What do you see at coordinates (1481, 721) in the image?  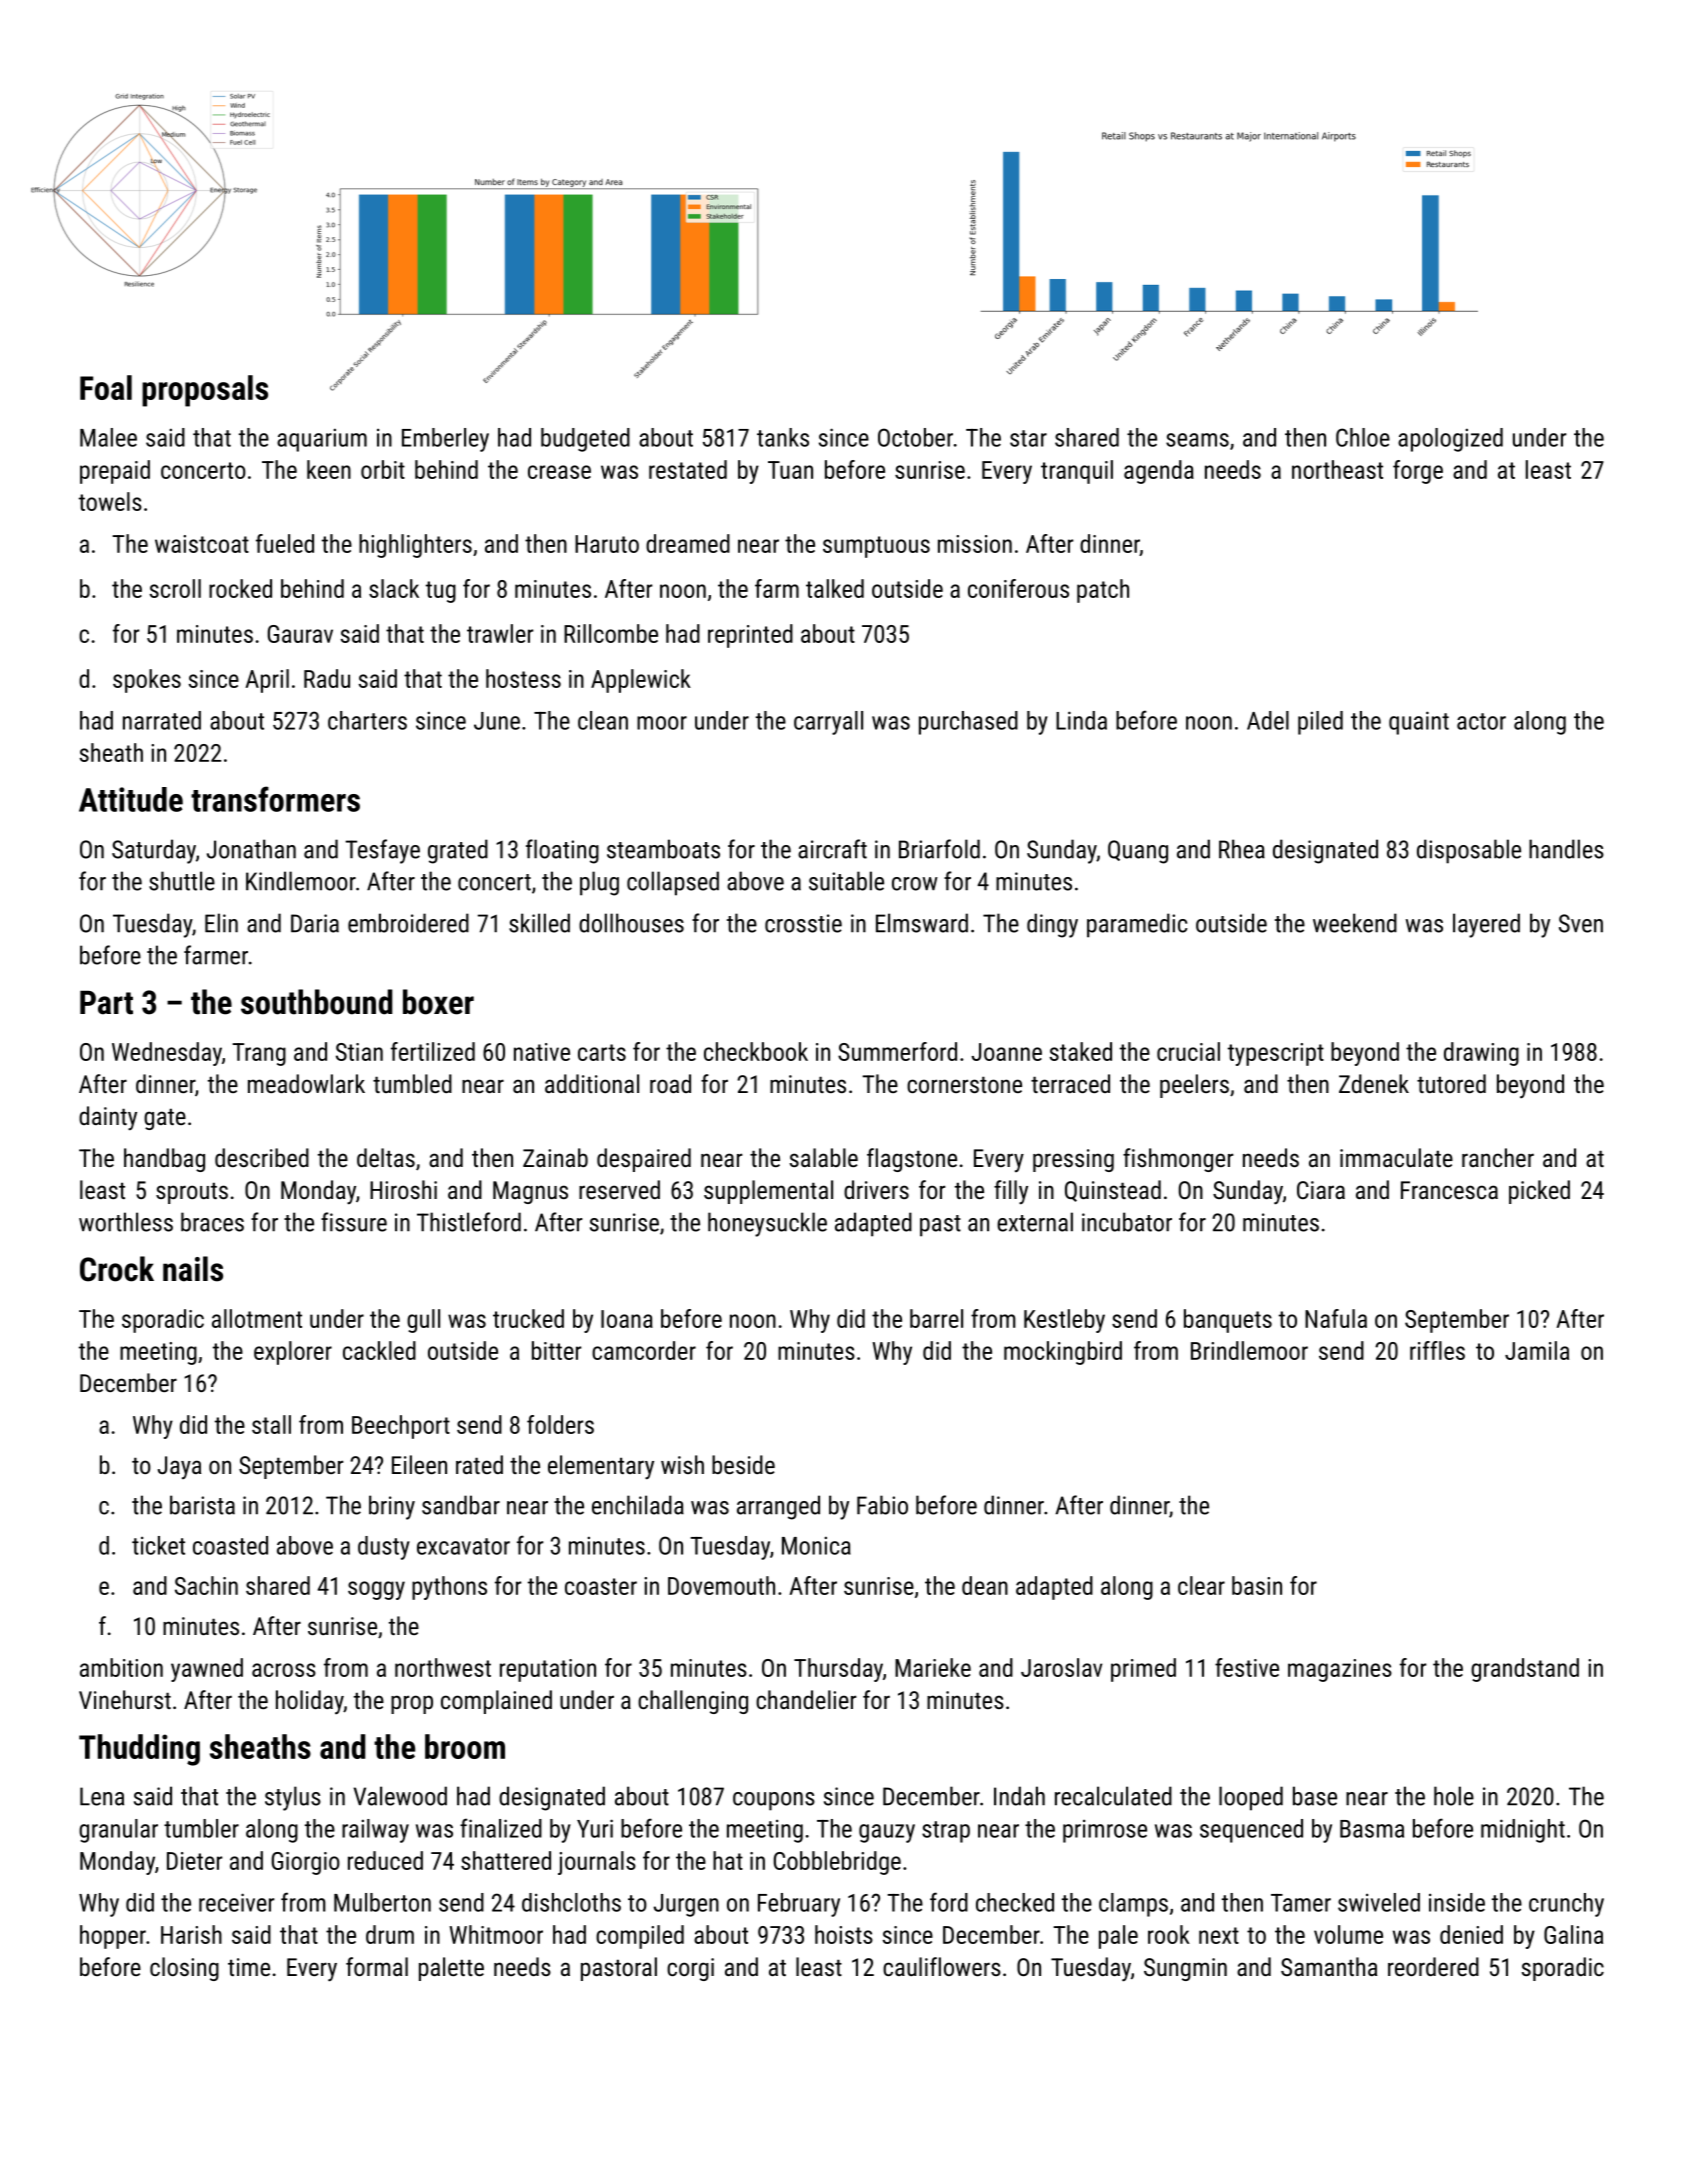 I see `actor` at bounding box center [1481, 721].
